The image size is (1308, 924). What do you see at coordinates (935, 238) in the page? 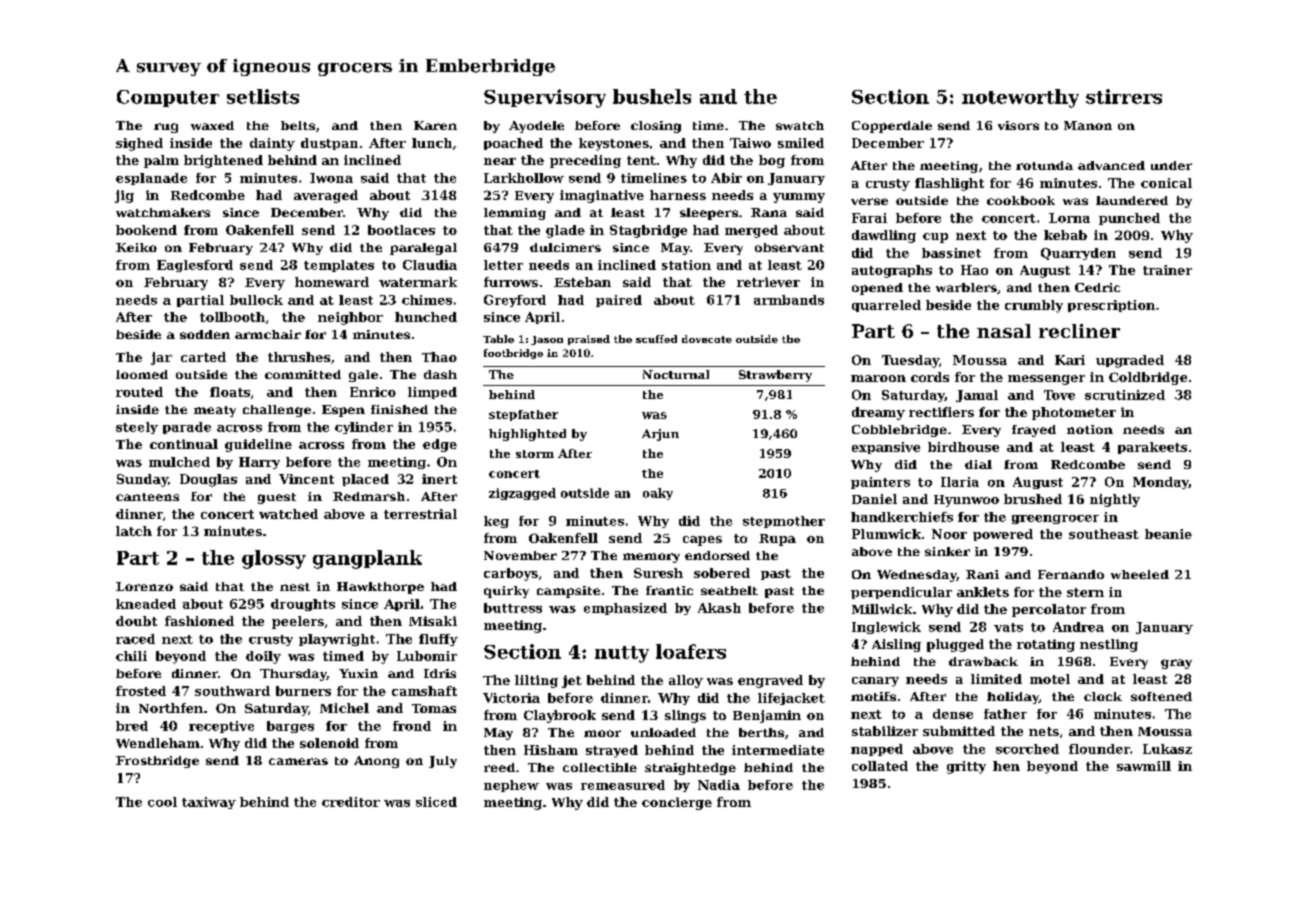
I see `cup` at bounding box center [935, 238].
